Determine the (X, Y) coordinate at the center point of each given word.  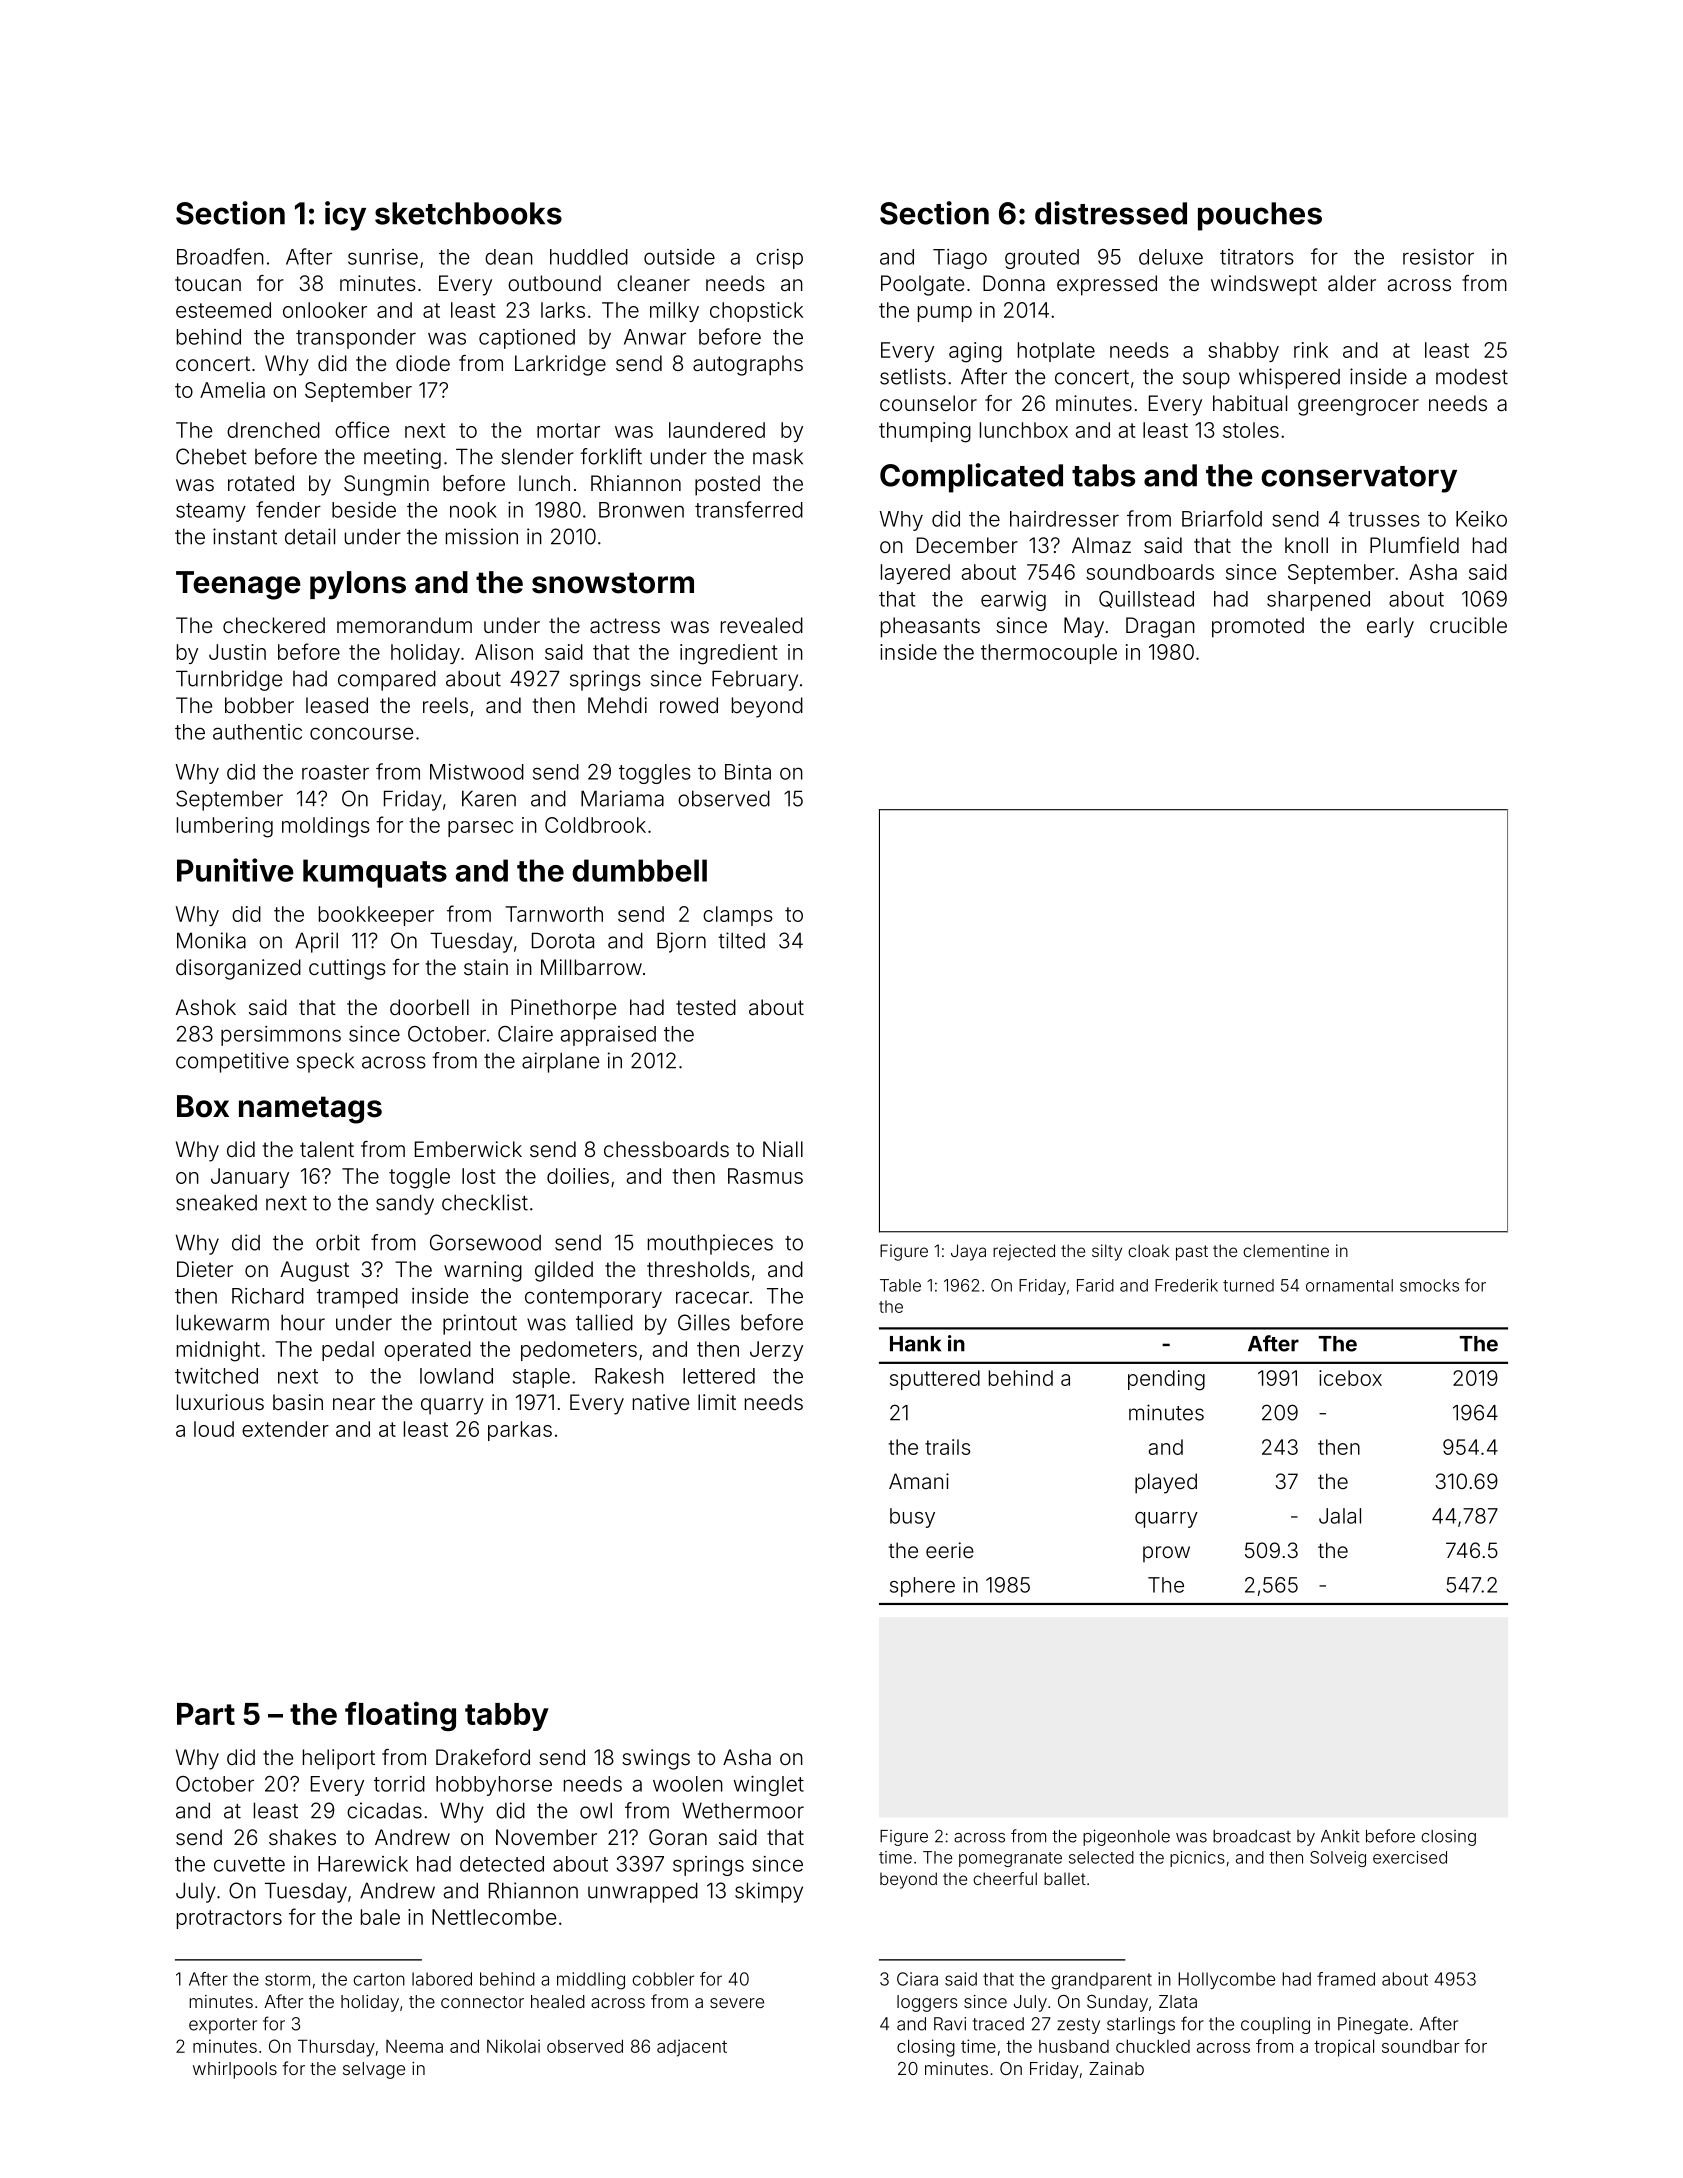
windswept (1264, 285)
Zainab (1116, 2068)
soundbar (1421, 2046)
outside (679, 257)
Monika (211, 940)
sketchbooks (468, 213)
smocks (1429, 1285)
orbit (338, 1242)
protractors (229, 1919)
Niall (783, 1149)
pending (1166, 1380)
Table (900, 1285)
